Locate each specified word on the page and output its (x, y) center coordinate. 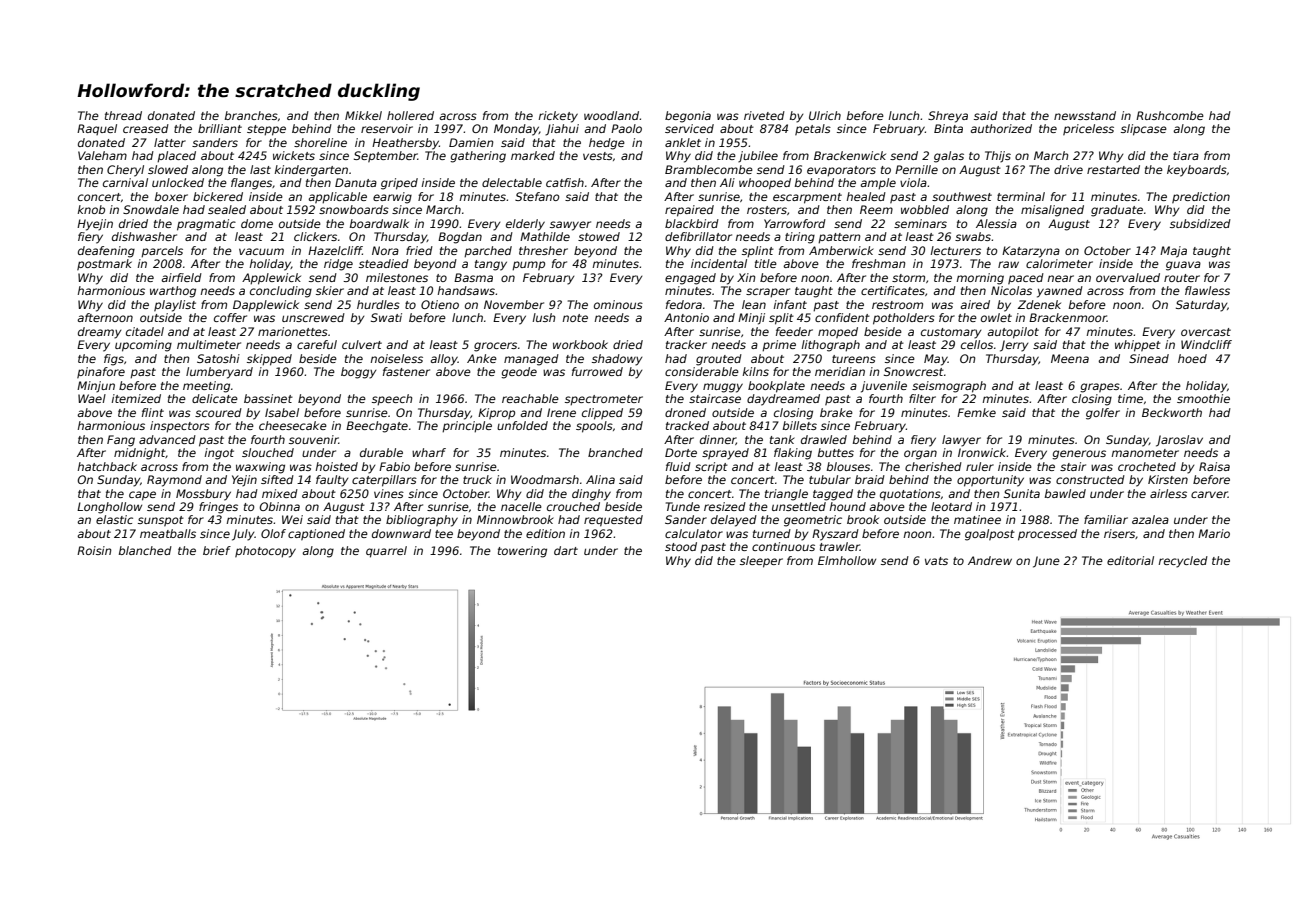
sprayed (725, 454)
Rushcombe (1170, 115)
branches (251, 115)
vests (598, 156)
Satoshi (218, 358)
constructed (1090, 479)
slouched (268, 452)
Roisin (94, 550)
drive (1068, 169)
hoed (1192, 358)
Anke (482, 358)
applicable (337, 198)
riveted (764, 115)
